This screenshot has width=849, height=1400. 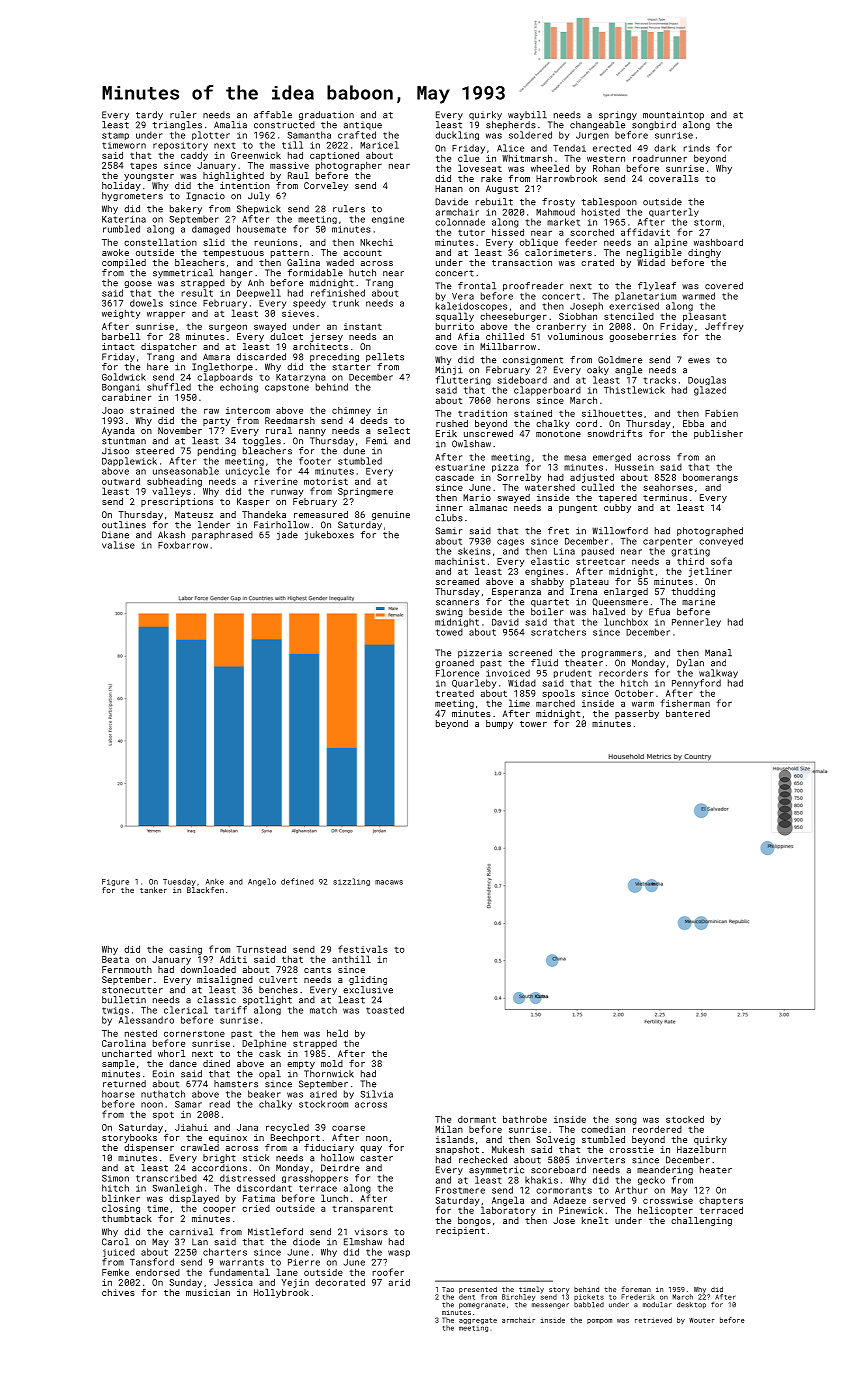 What do you see at coordinates (599, 1321) in the screenshot?
I see `pompom` at bounding box center [599, 1321].
